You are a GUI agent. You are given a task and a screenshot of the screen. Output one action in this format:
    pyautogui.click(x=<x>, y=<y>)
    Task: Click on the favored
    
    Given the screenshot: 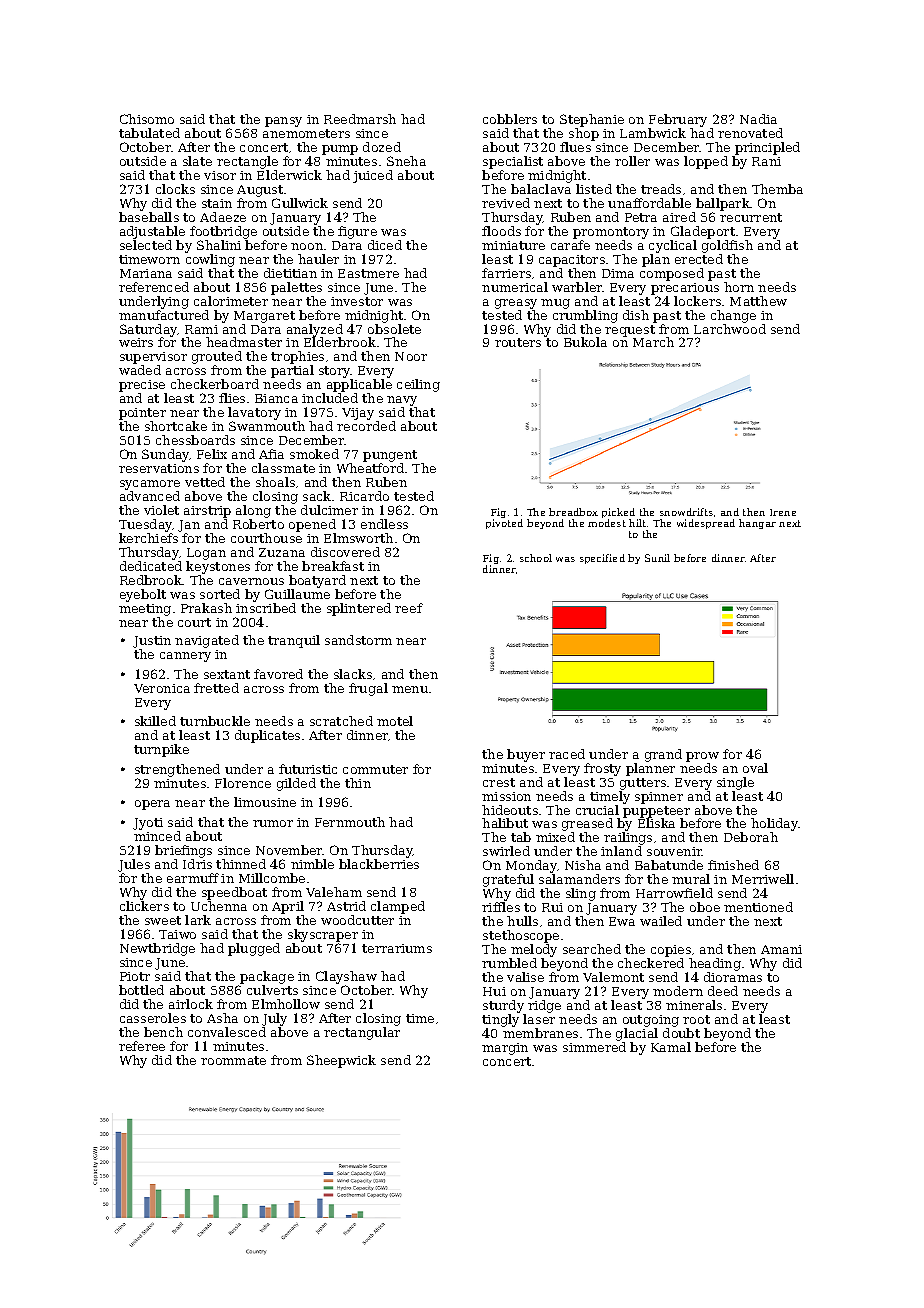 What is the action you would take?
    pyautogui.click(x=278, y=674)
